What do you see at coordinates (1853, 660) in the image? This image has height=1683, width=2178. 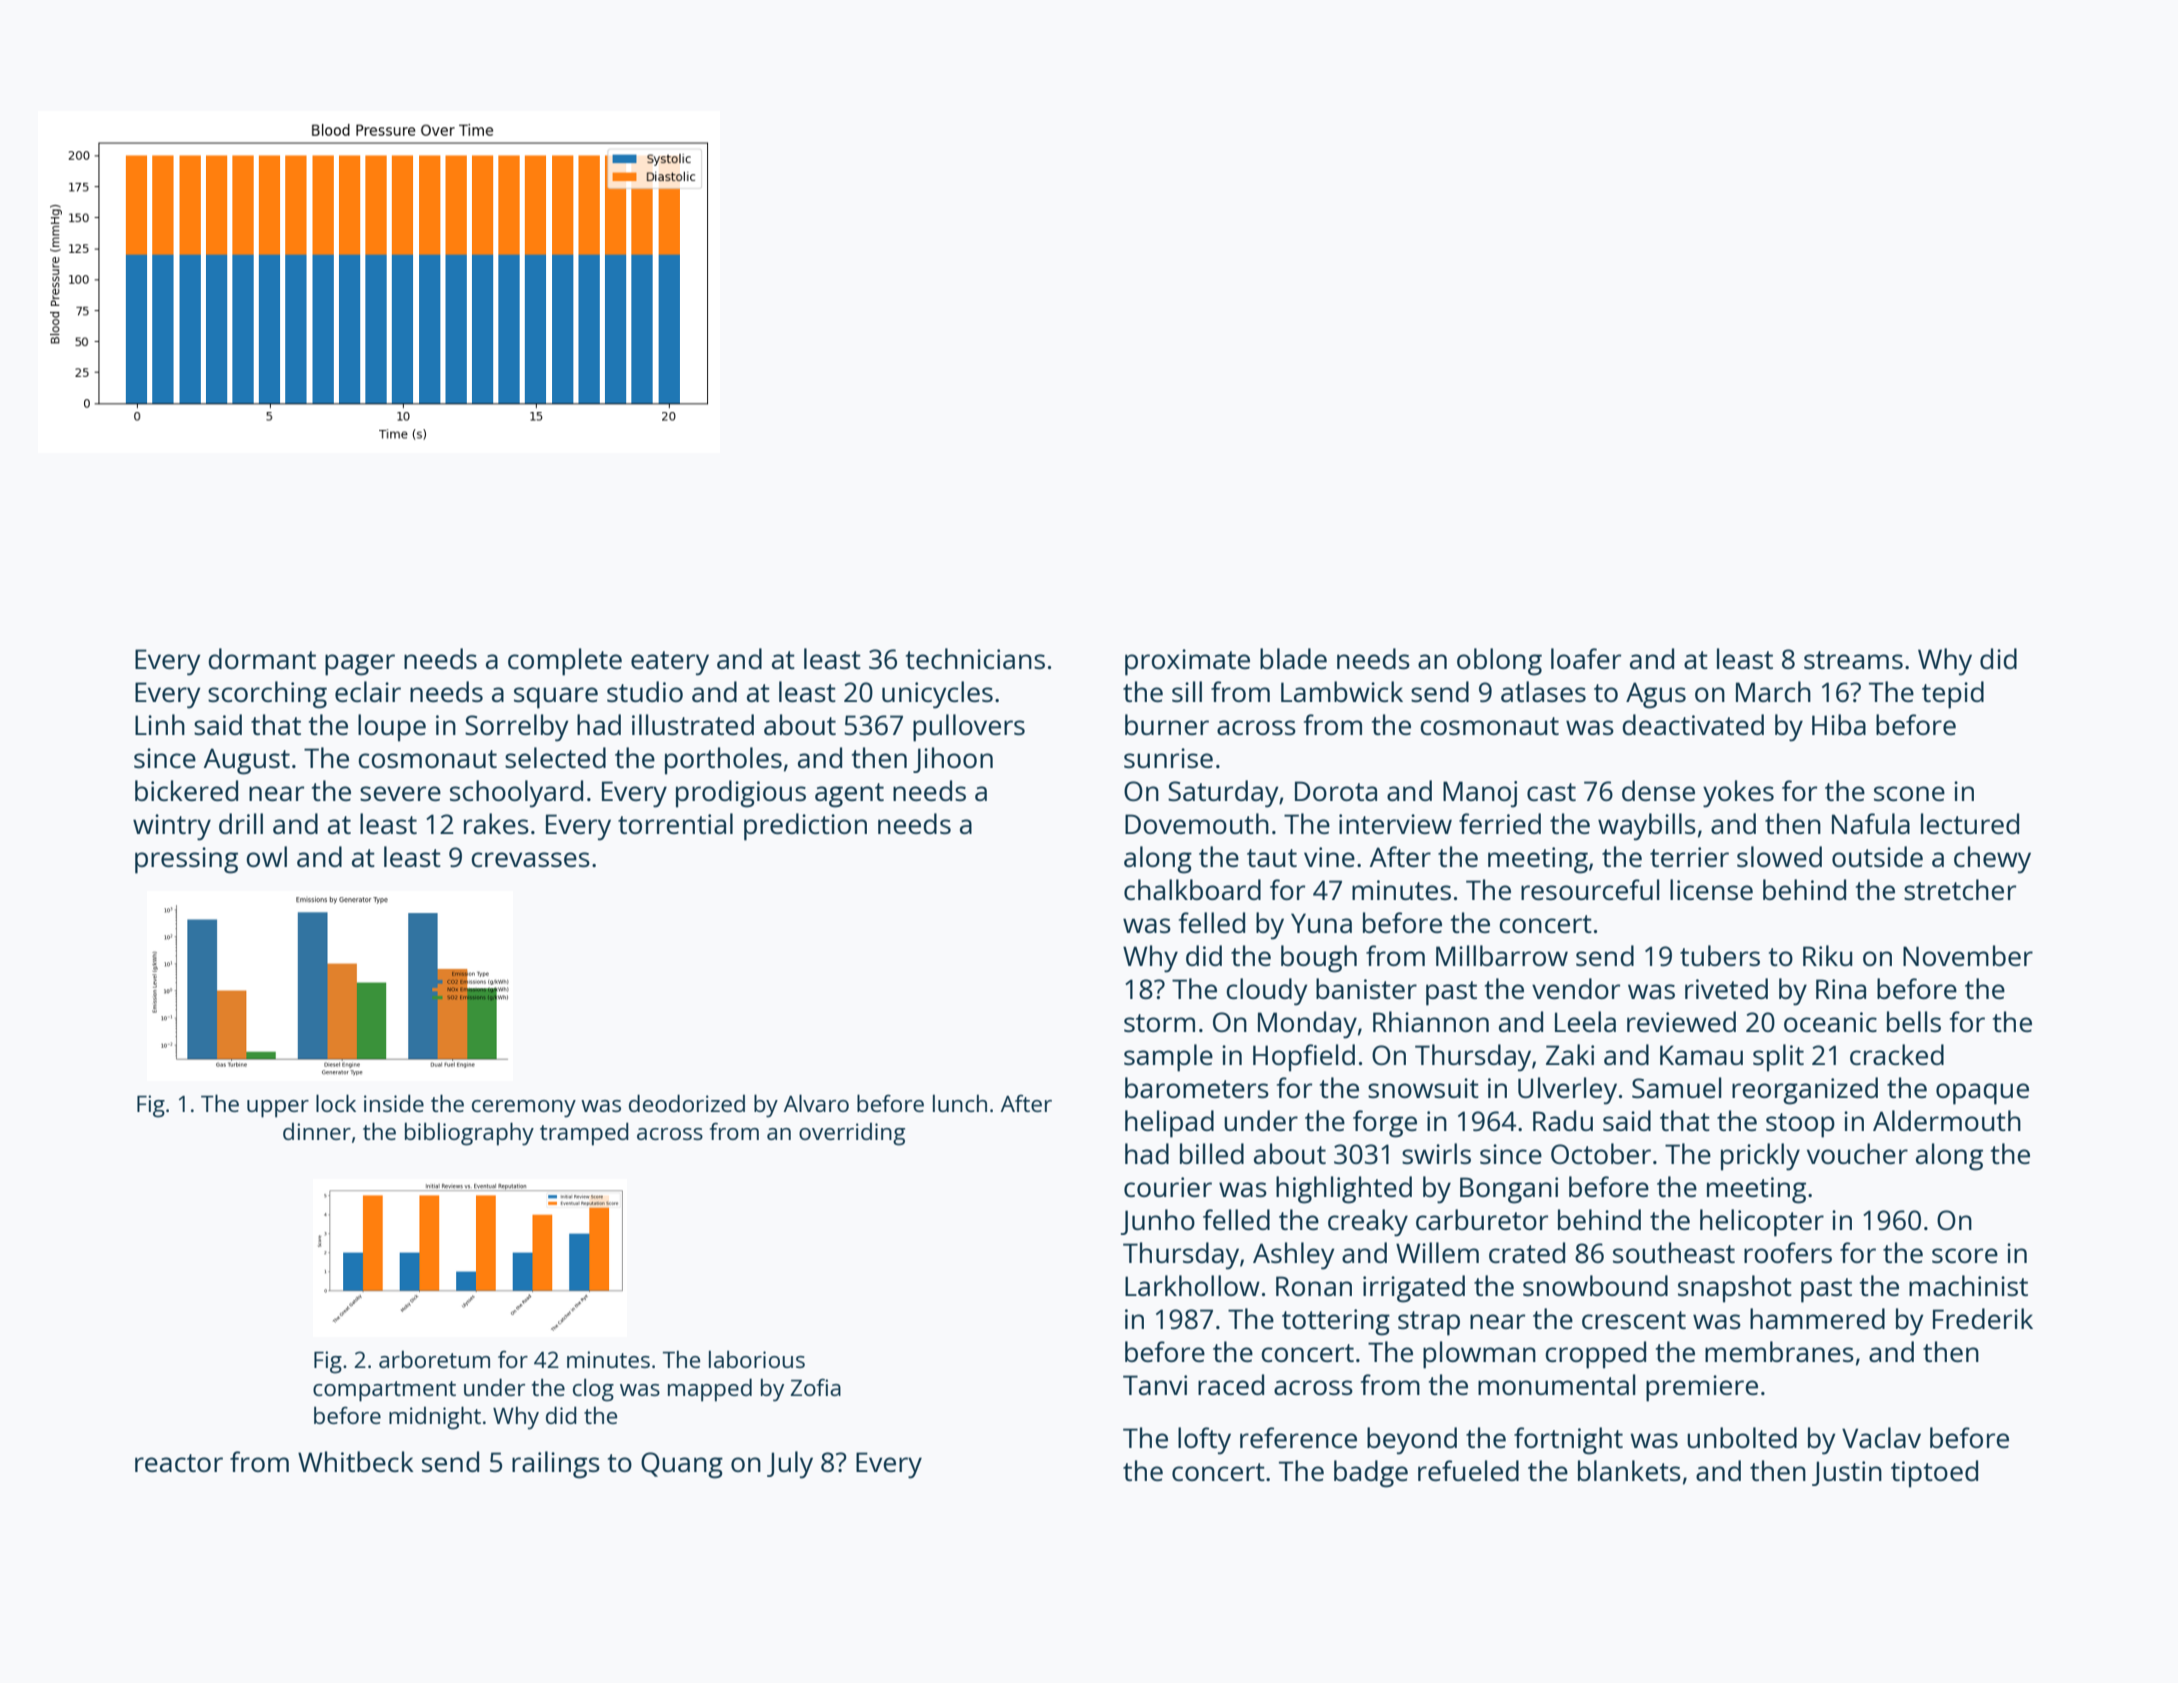 I see `streams` at bounding box center [1853, 660].
